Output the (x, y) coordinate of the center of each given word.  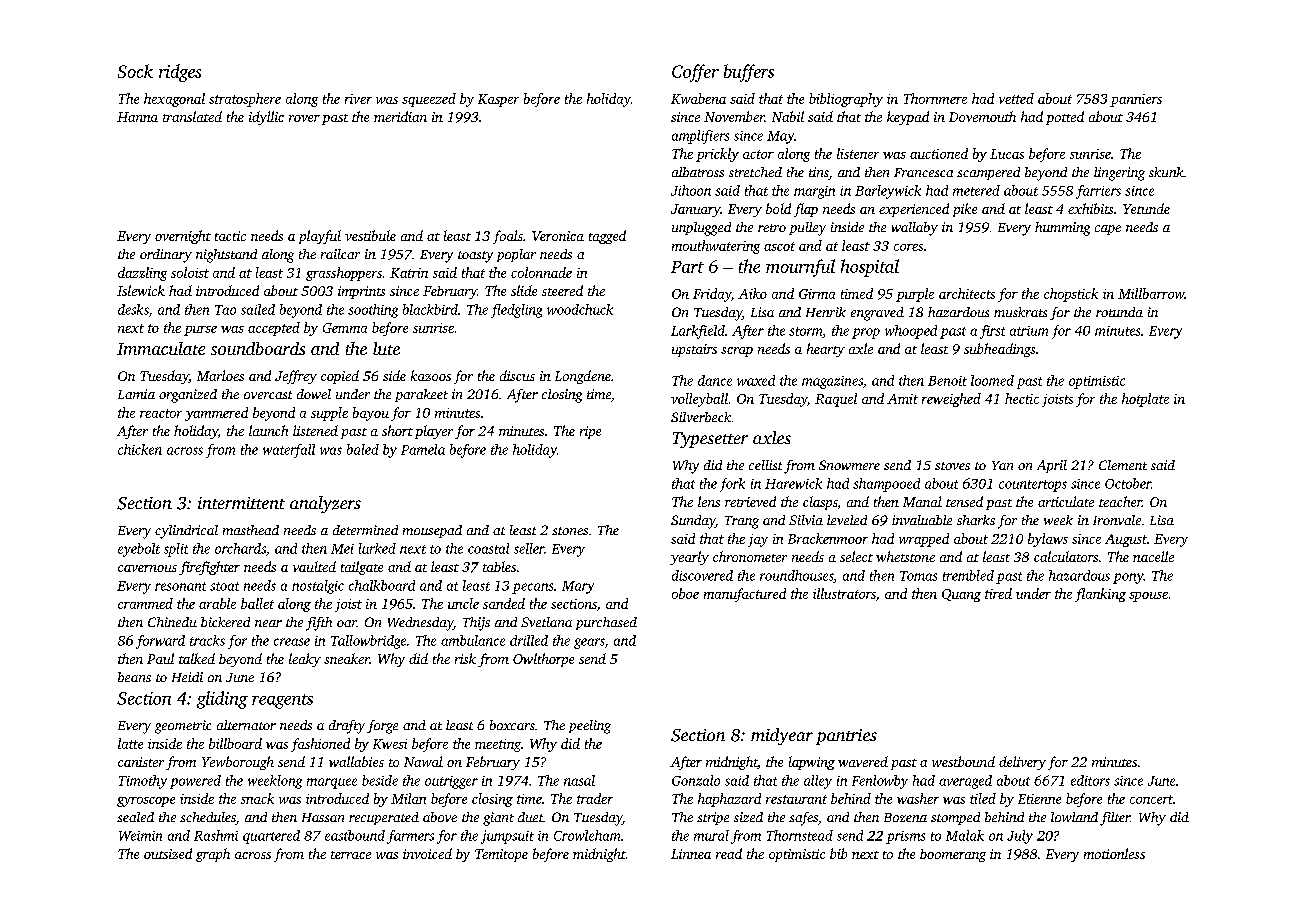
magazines (832, 382)
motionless (1114, 853)
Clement (1123, 465)
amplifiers (700, 137)
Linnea (691, 854)
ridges (180, 73)
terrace (351, 855)
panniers (1136, 100)
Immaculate (161, 348)
